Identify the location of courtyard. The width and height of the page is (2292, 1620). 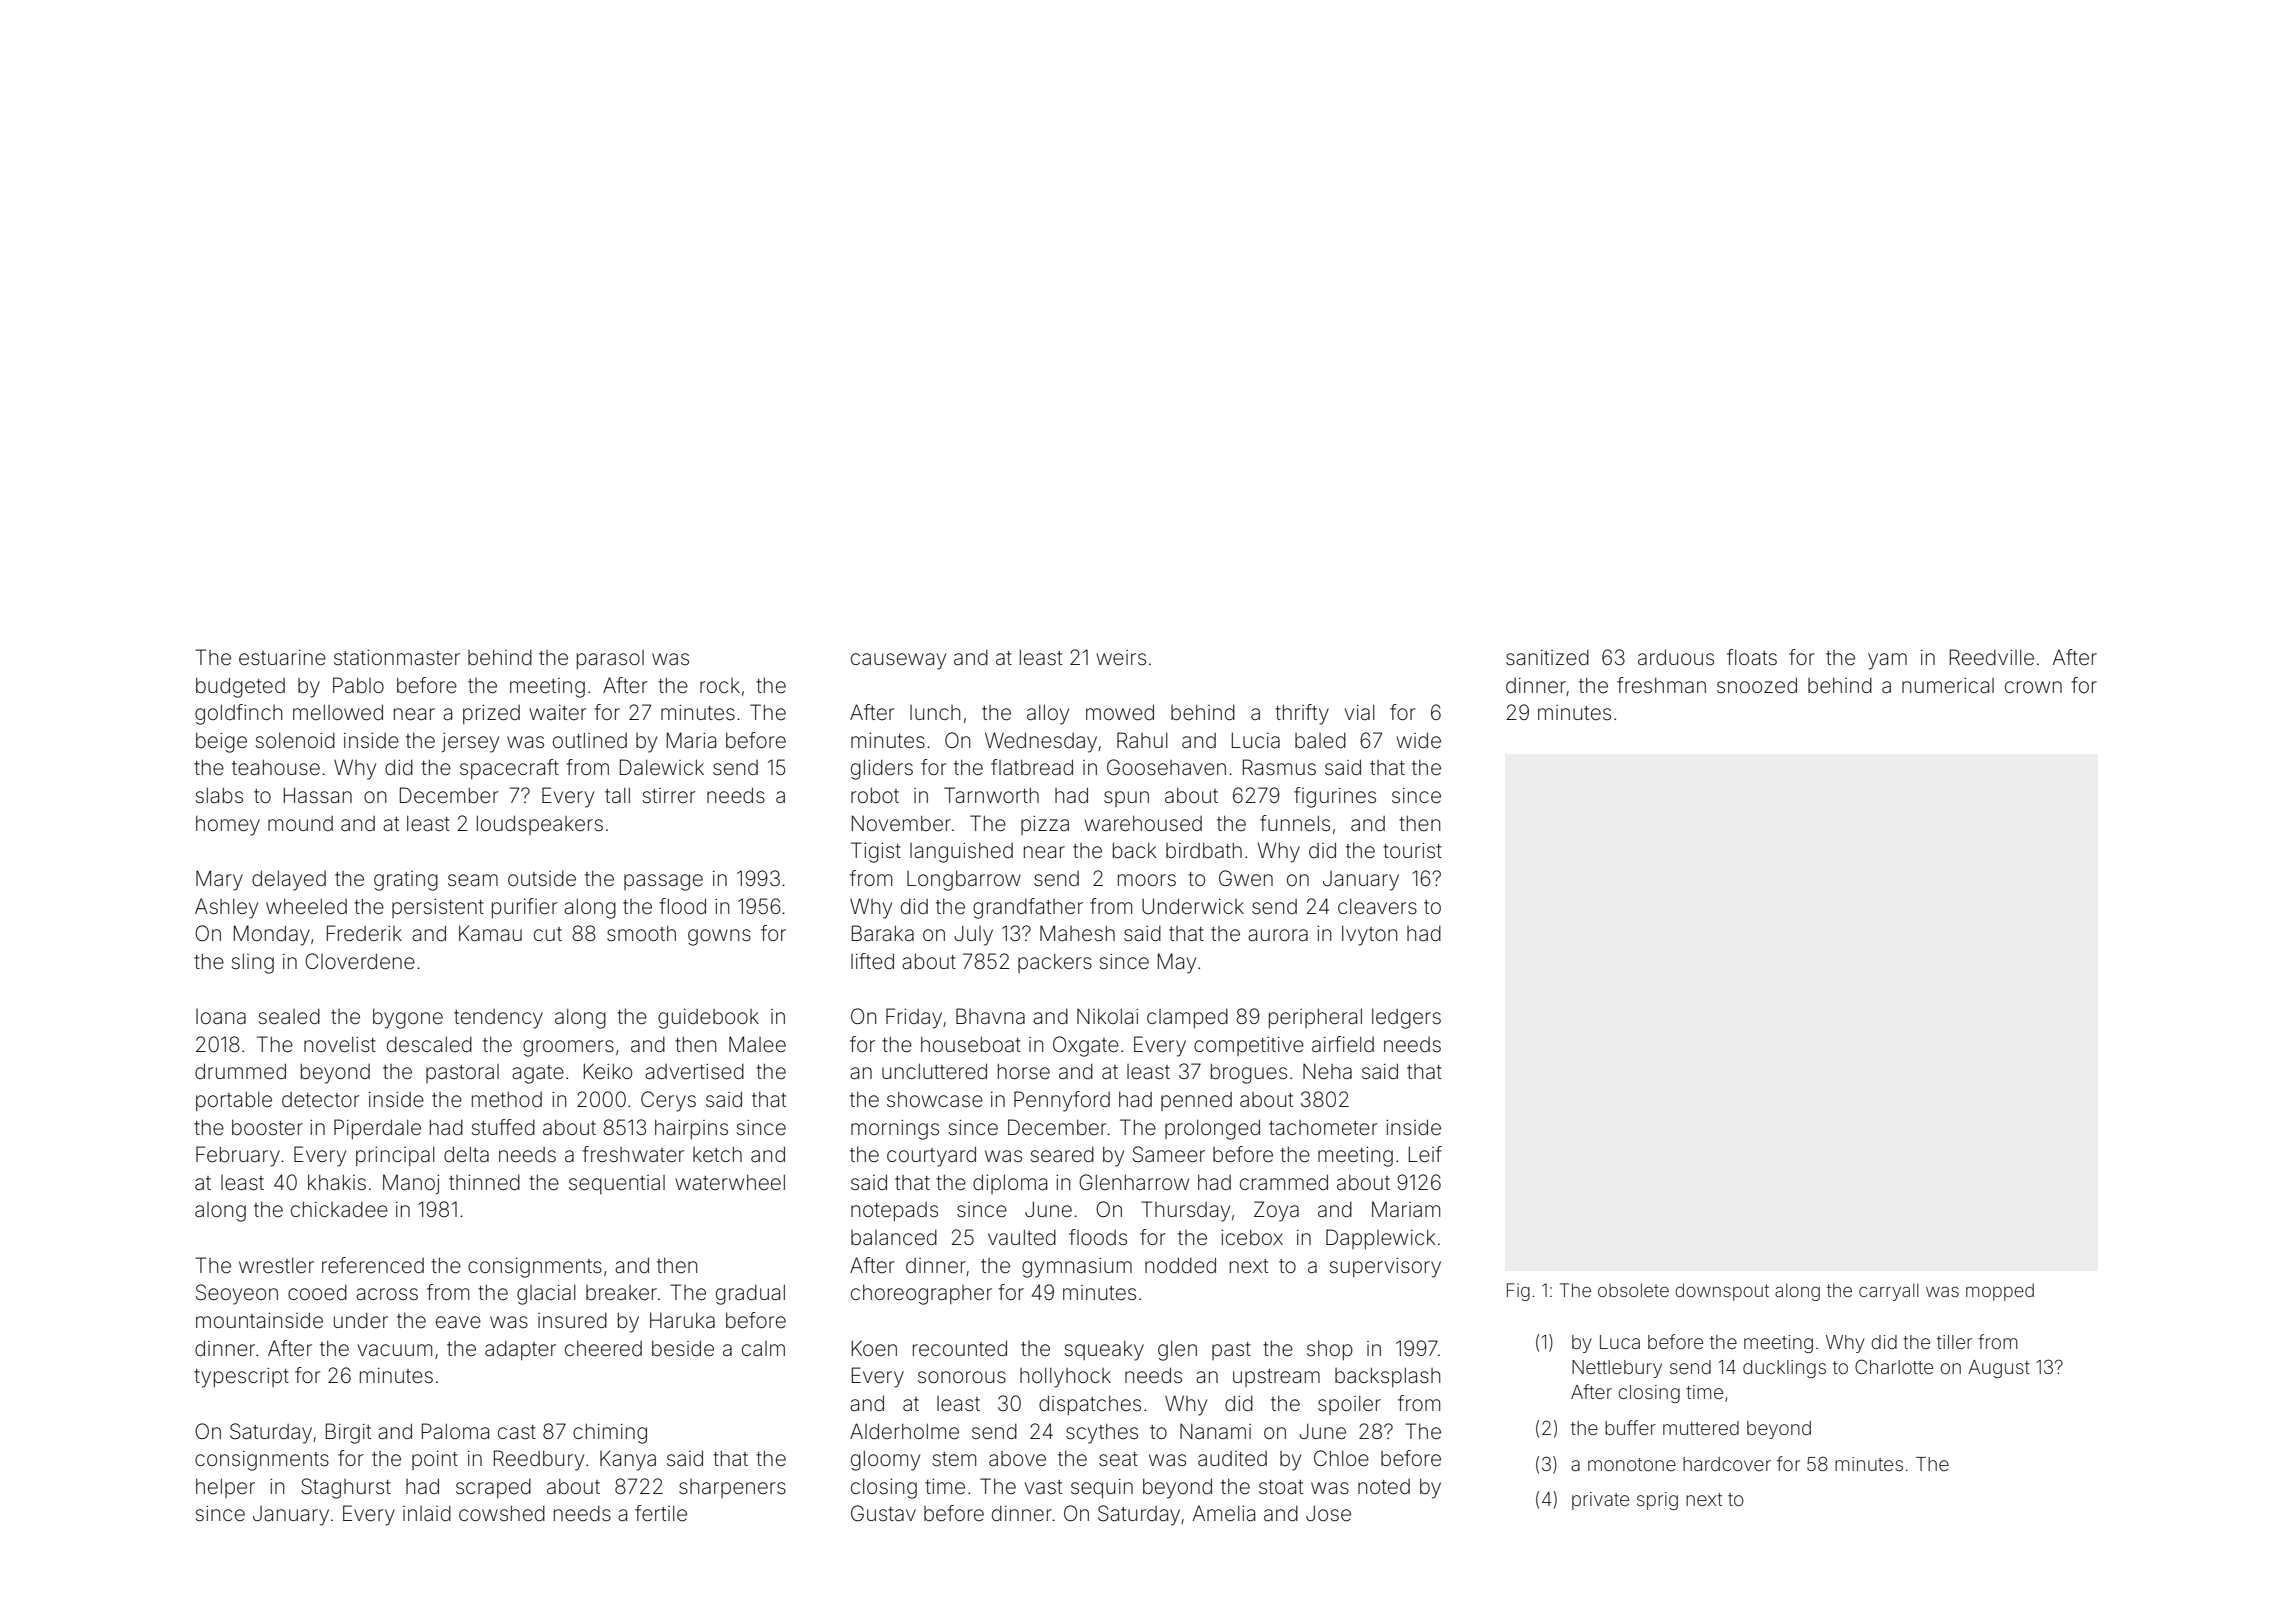
(931, 1156).
